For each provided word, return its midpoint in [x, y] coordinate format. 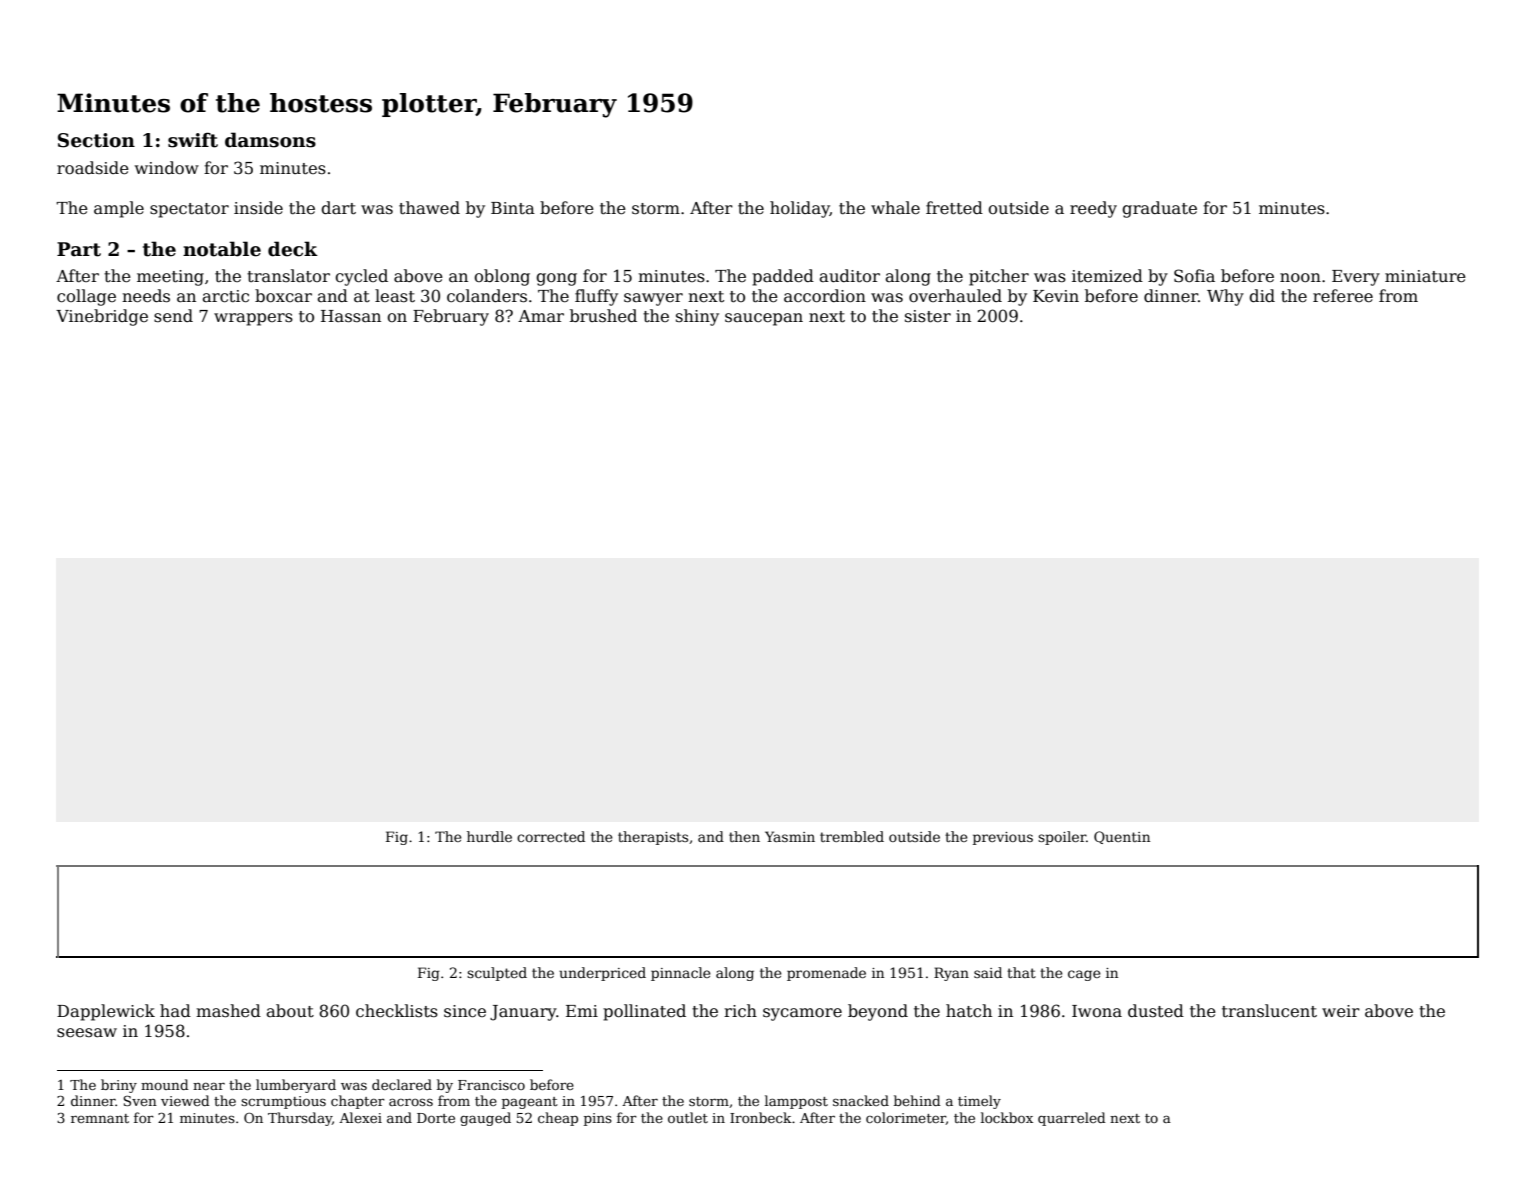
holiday [800, 209]
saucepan [764, 319]
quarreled [1072, 1119]
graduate [1159, 209]
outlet [688, 1117]
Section [96, 140]
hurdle [489, 836]
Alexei [360, 1117]
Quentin [1122, 837]
